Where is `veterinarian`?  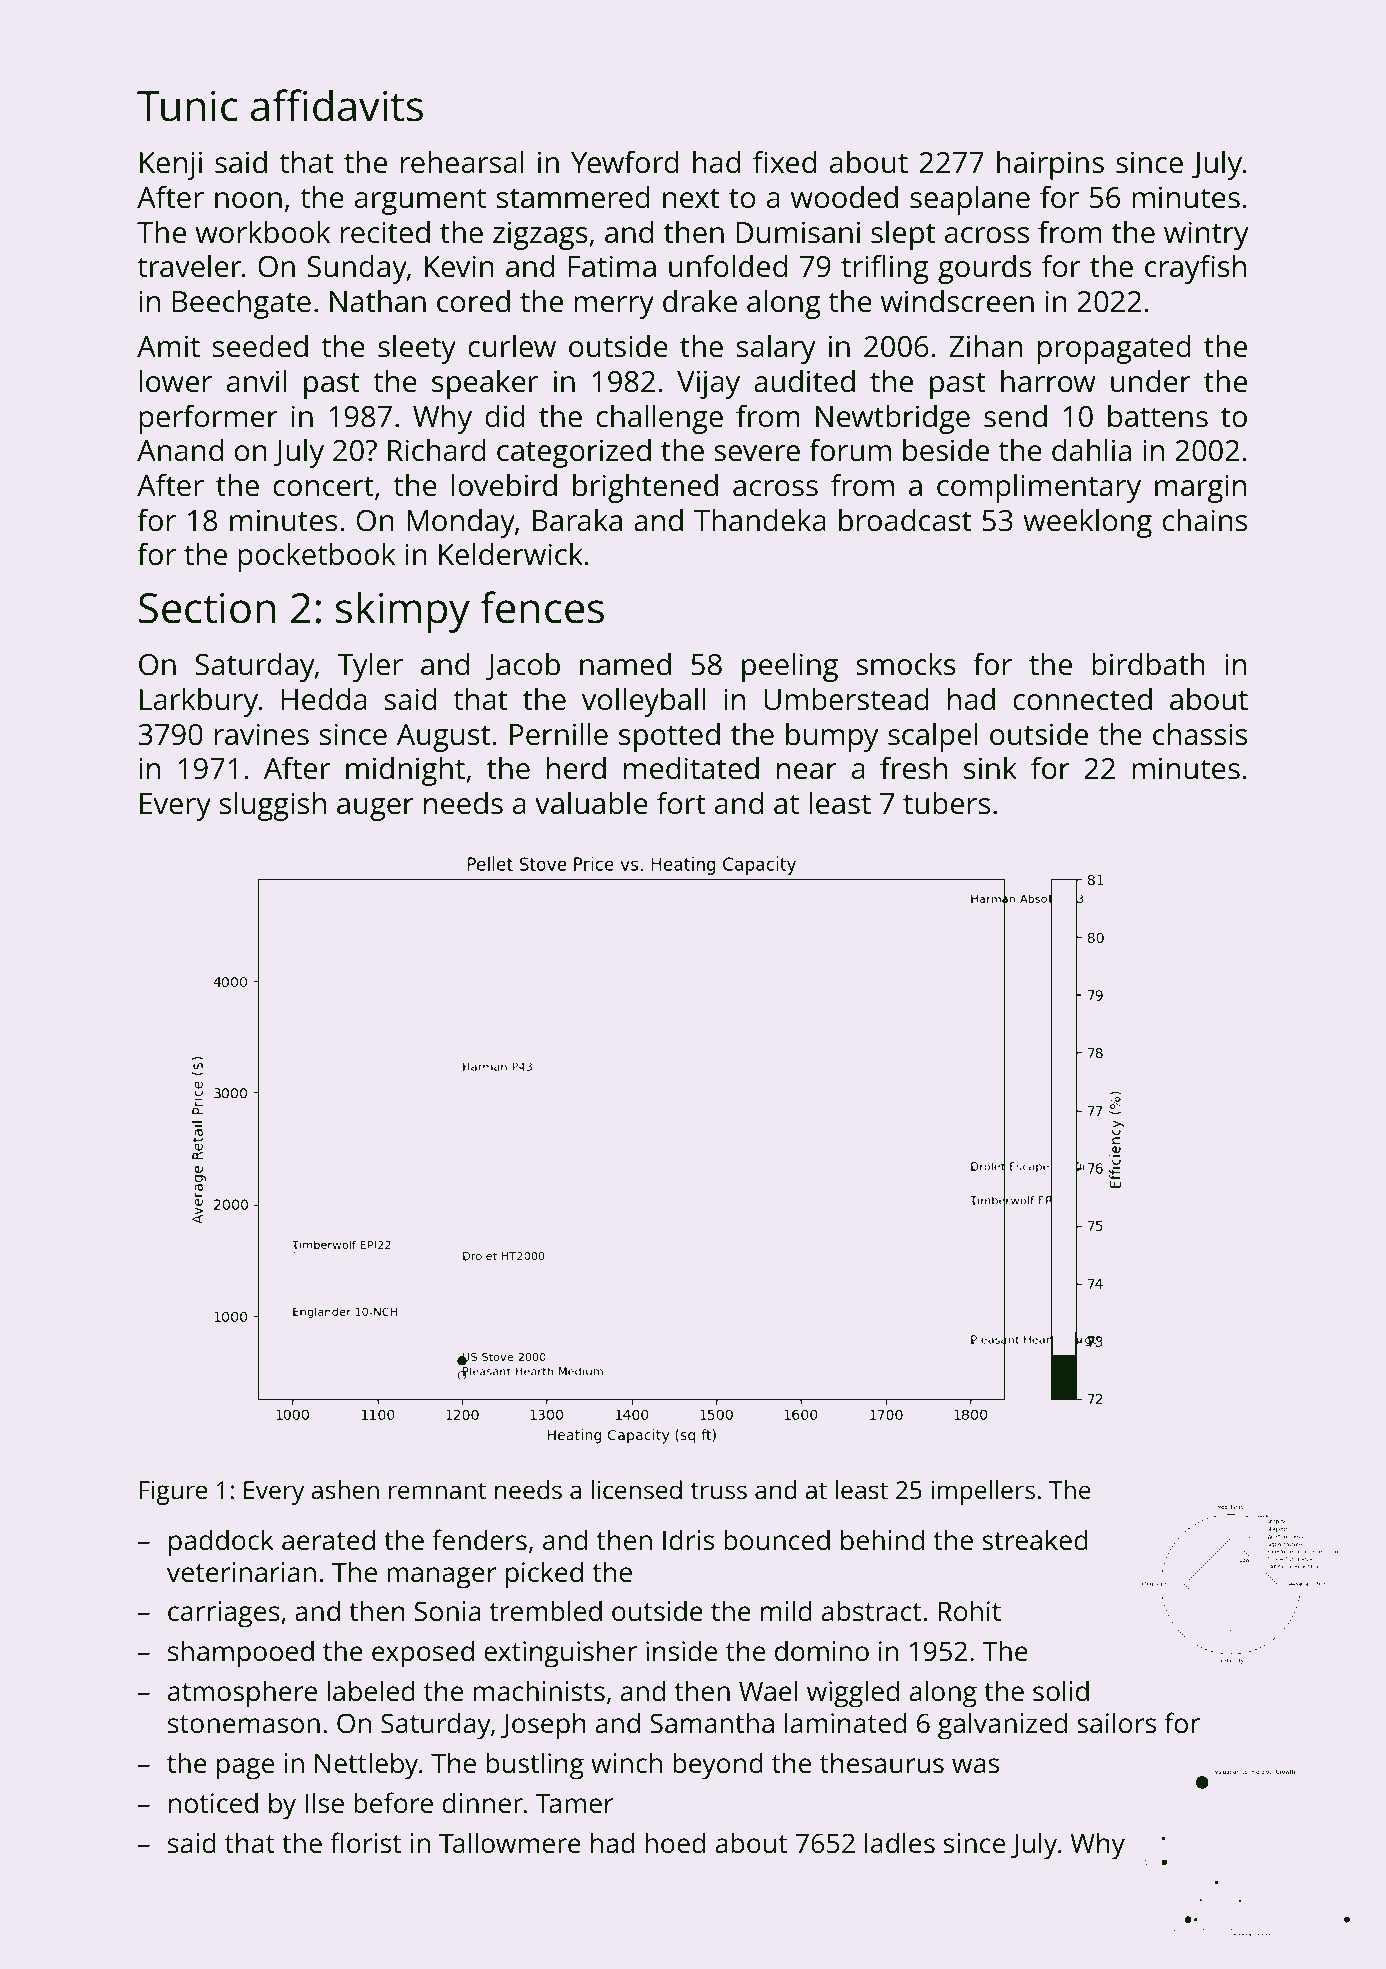
veterinarian is located at coordinates (241, 1572).
